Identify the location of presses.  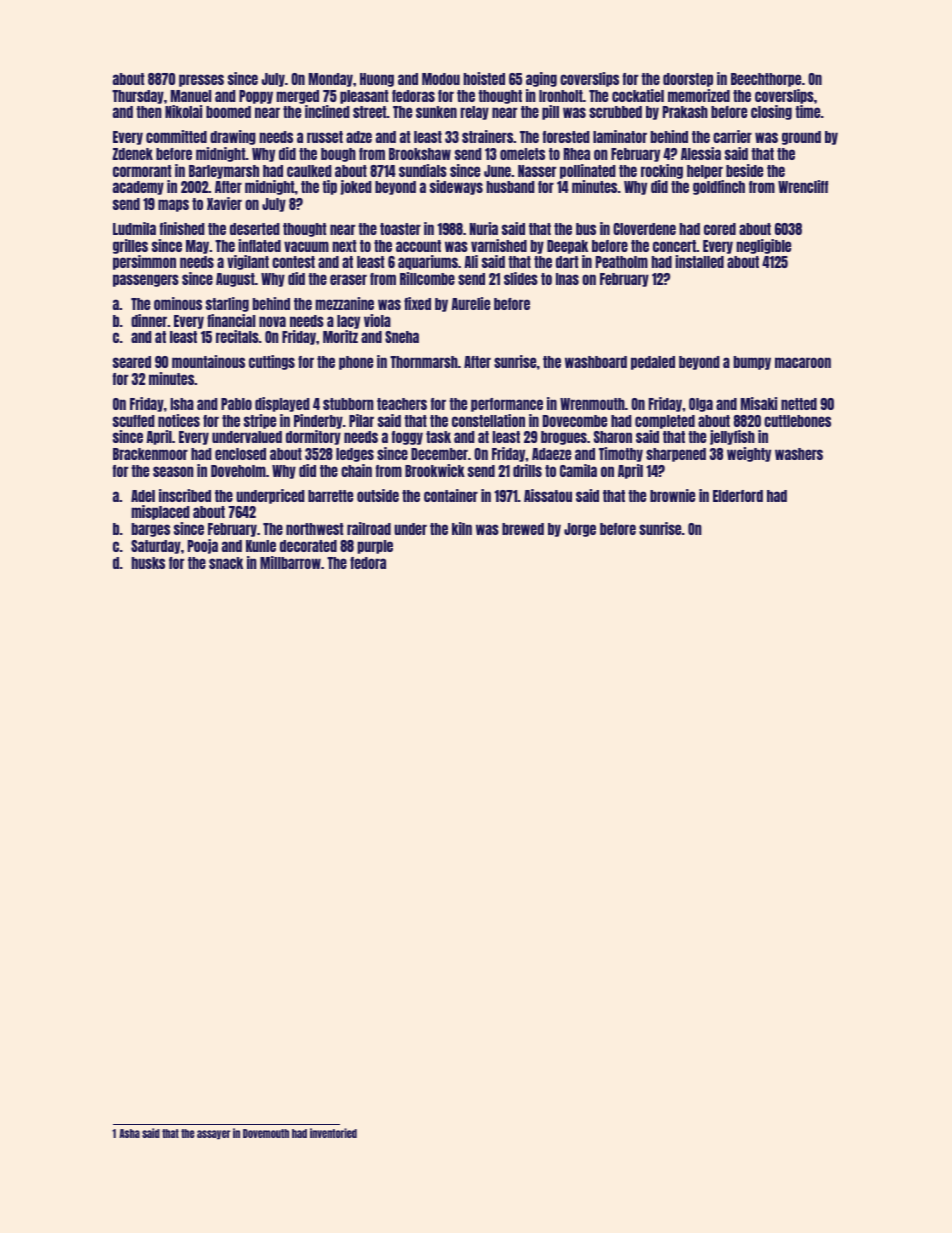
(201, 80).
